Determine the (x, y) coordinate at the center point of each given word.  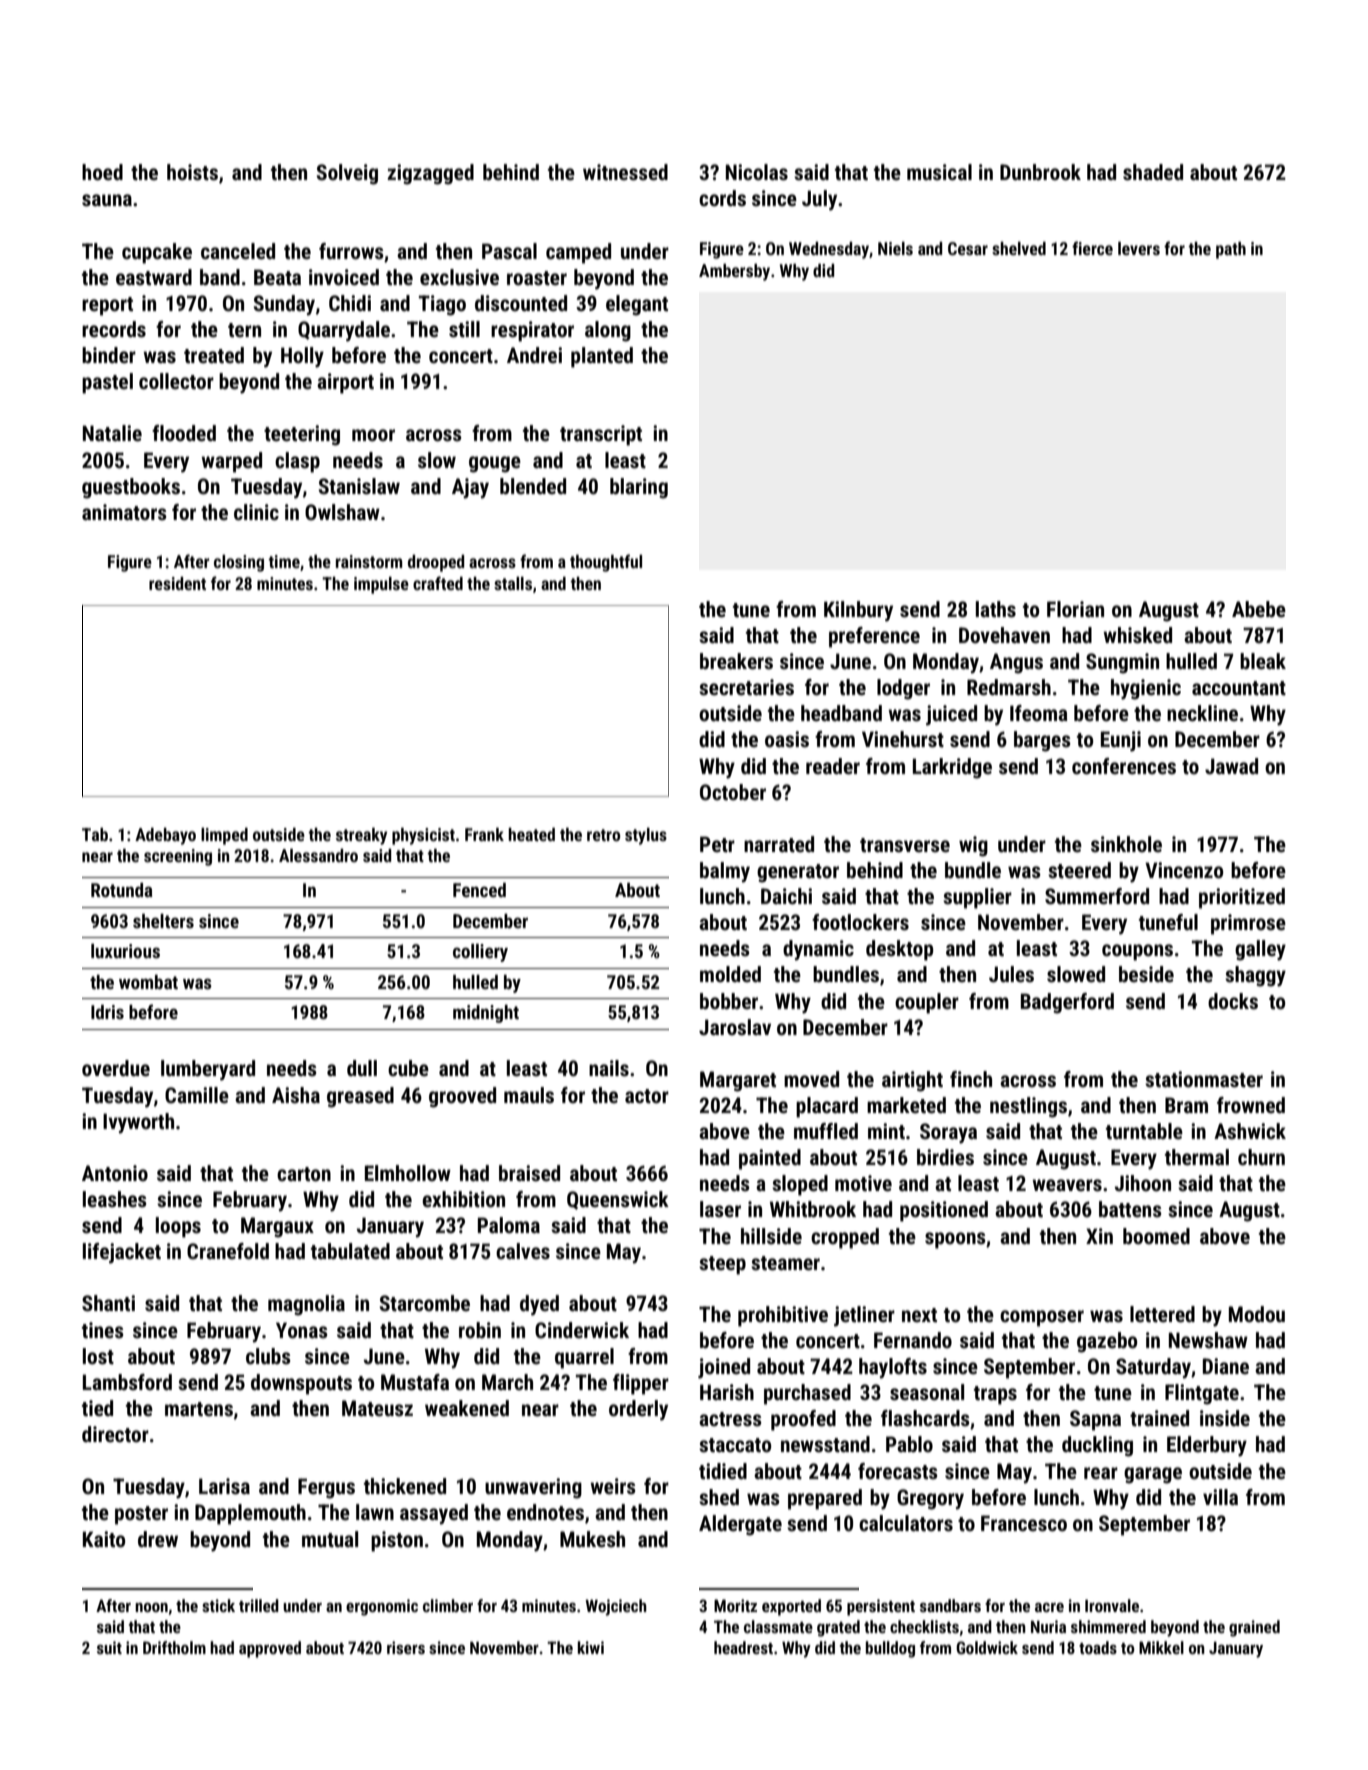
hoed (102, 172)
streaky (361, 836)
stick (218, 1605)
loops (178, 1227)
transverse (905, 845)
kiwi (591, 1647)
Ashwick (1250, 1131)
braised (529, 1173)
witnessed (625, 172)
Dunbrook (1040, 172)
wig (973, 846)
